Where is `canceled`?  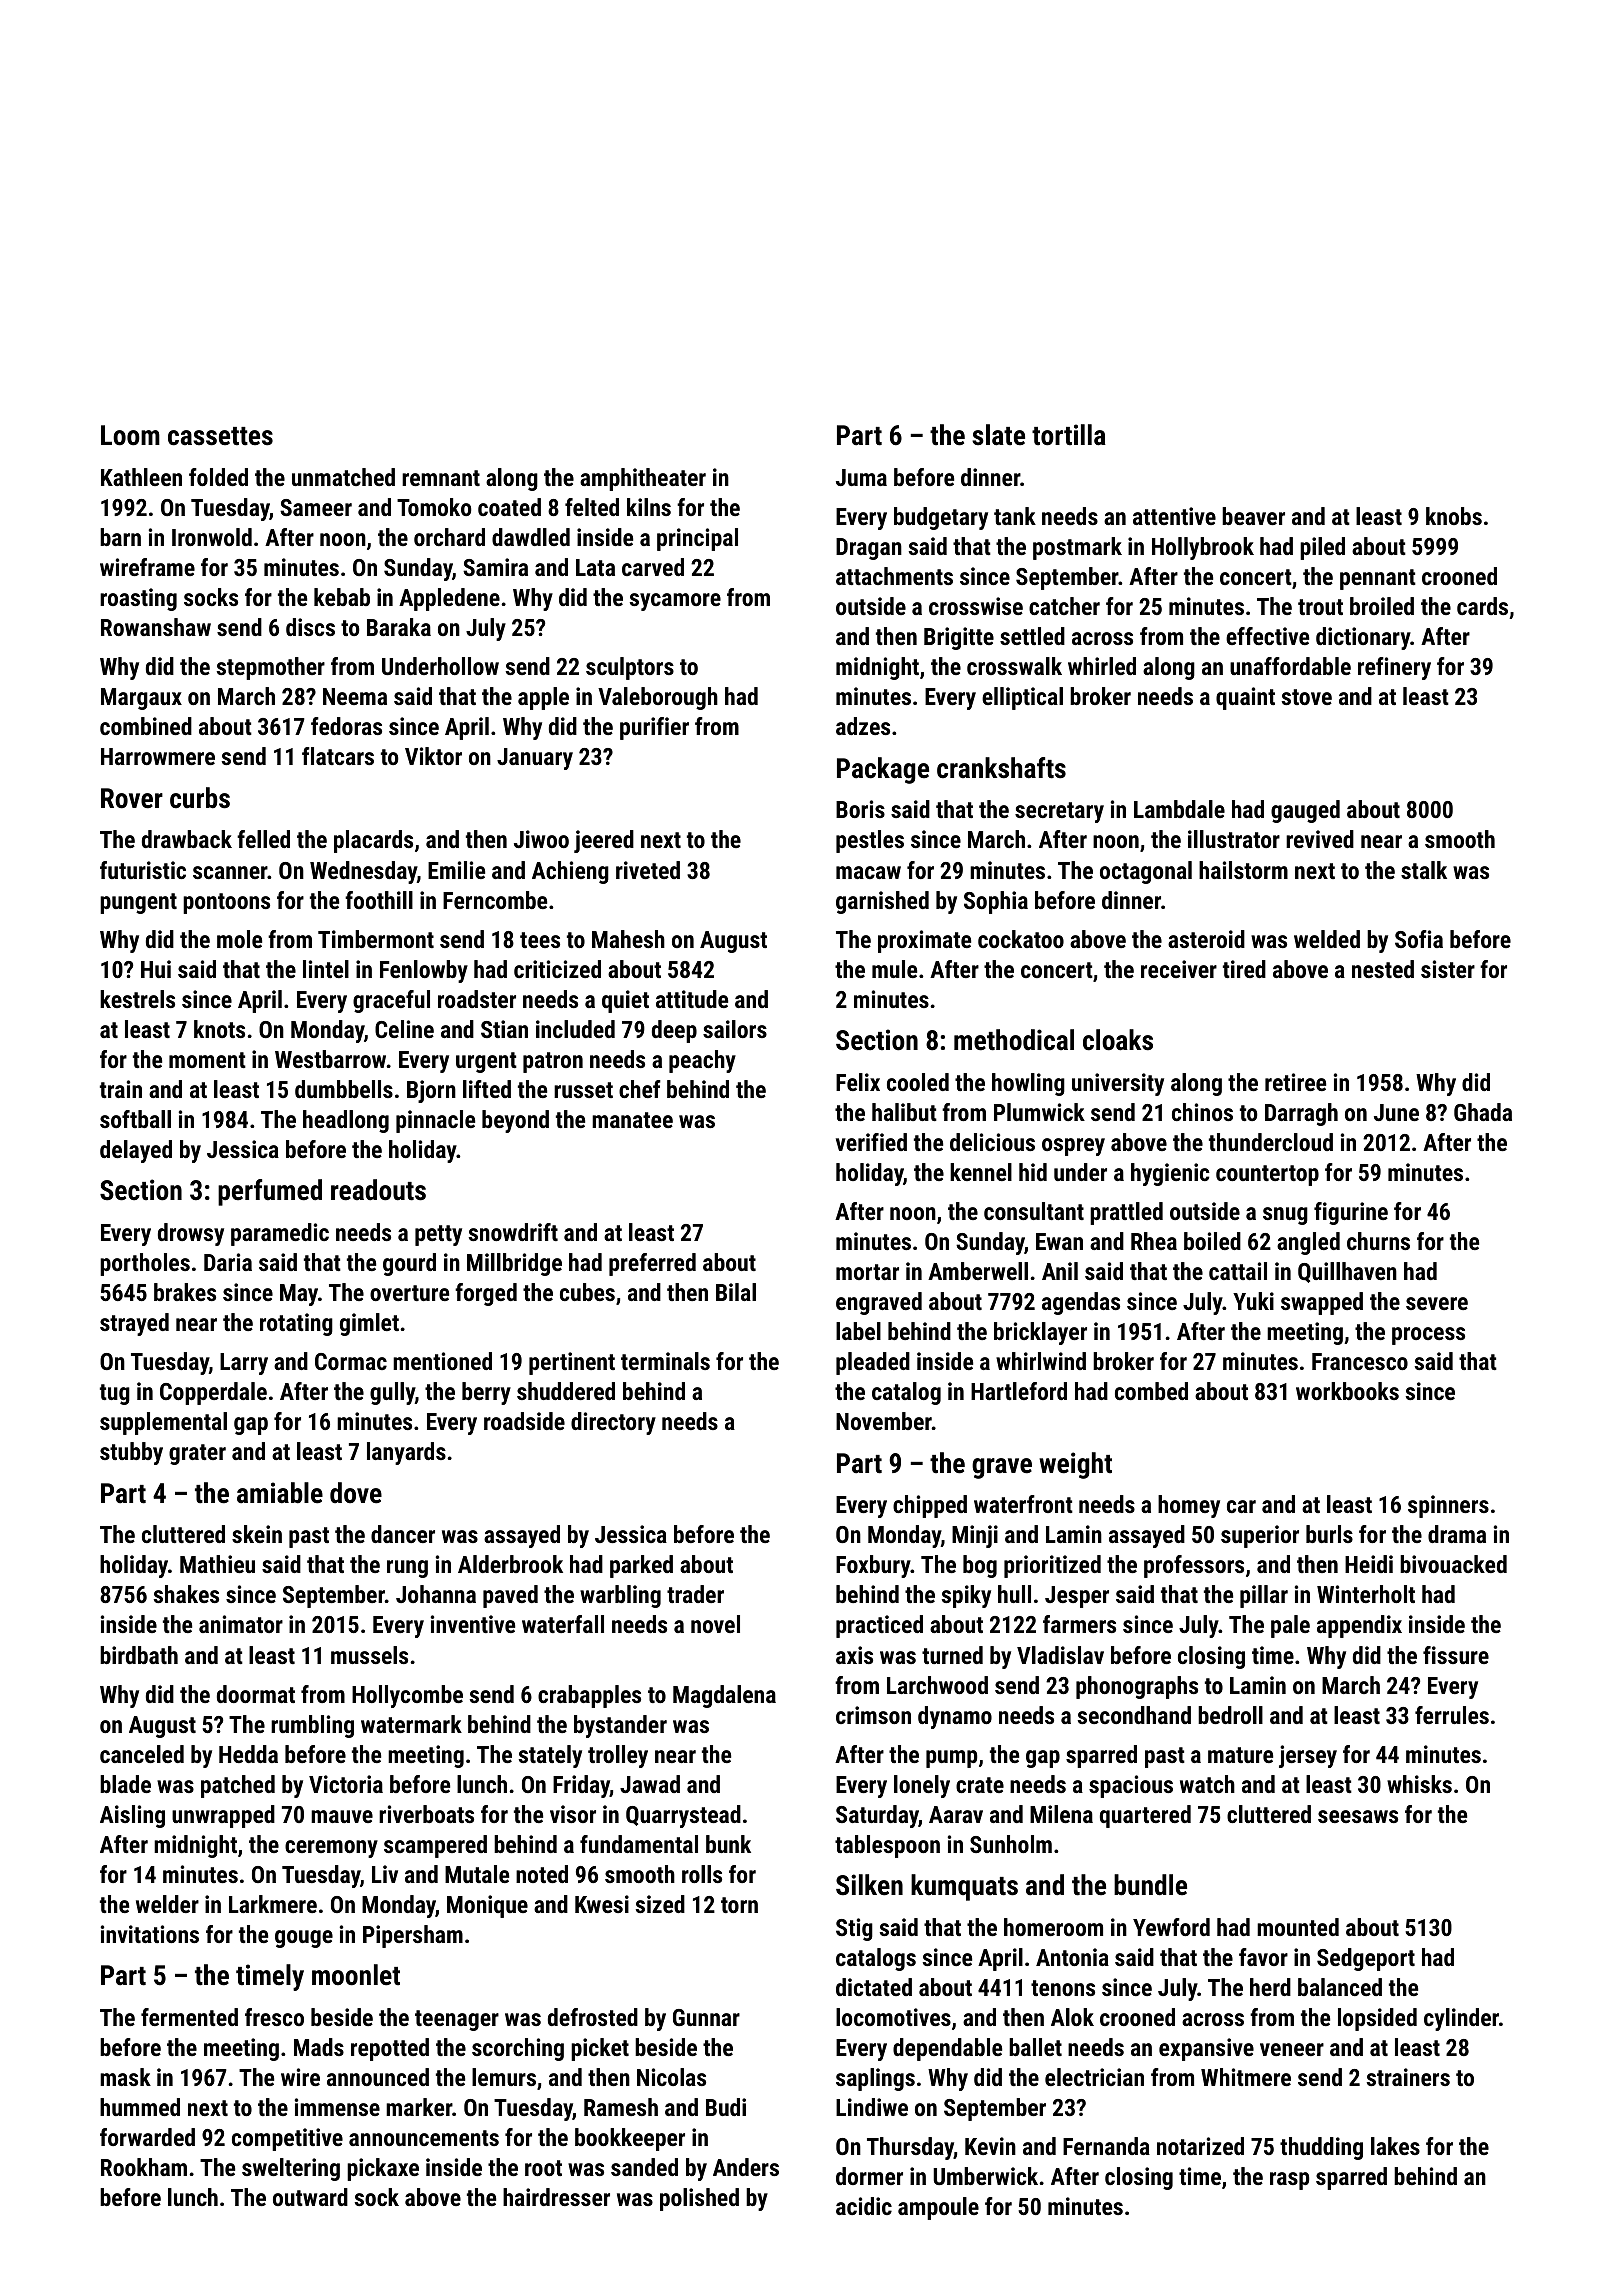 canceled is located at coordinates (142, 1754).
